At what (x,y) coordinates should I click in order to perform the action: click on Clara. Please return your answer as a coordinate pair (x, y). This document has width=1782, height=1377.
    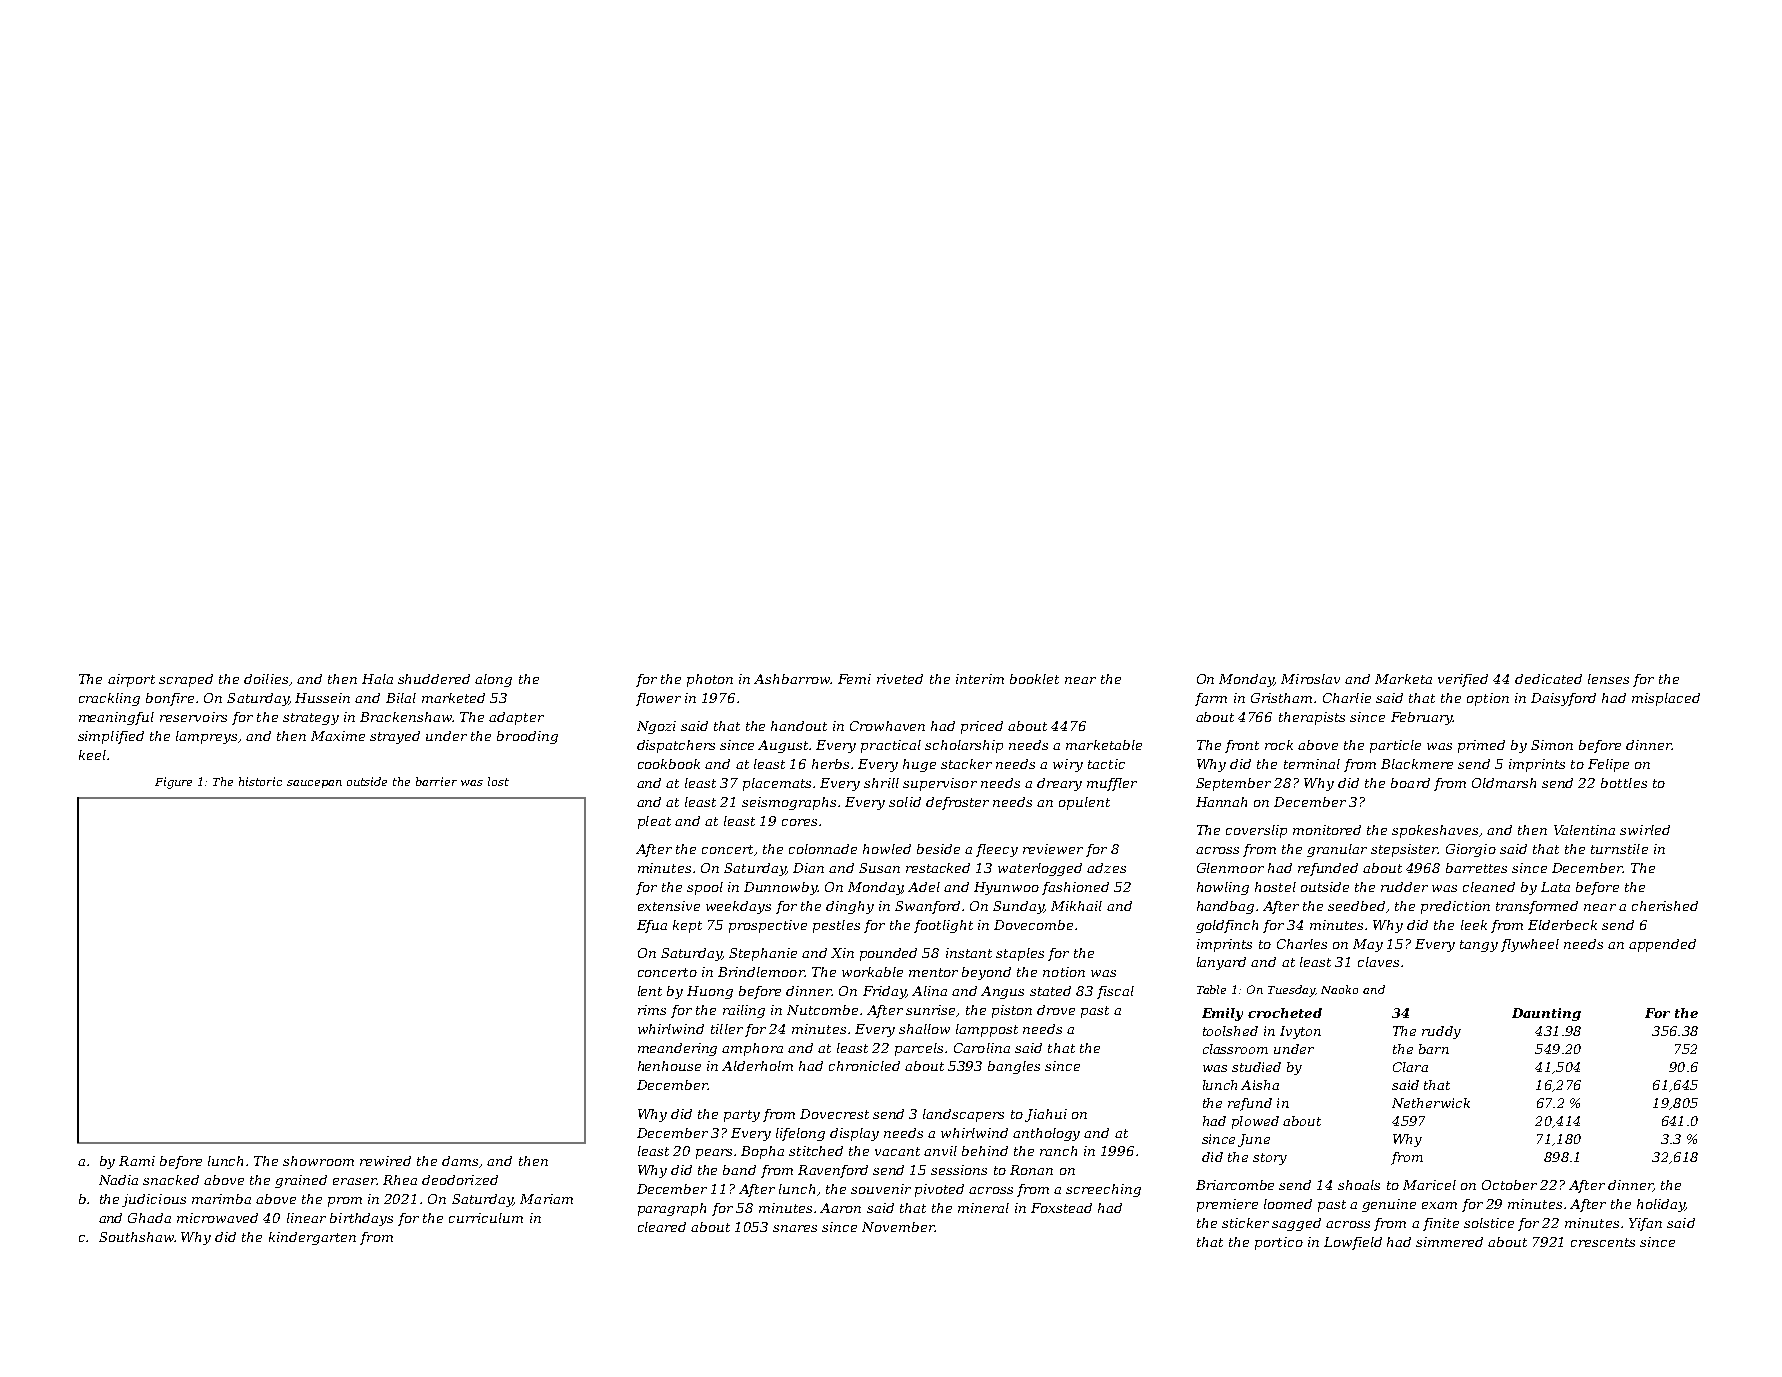
    Looking at the image, I should click on (1410, 1067).
